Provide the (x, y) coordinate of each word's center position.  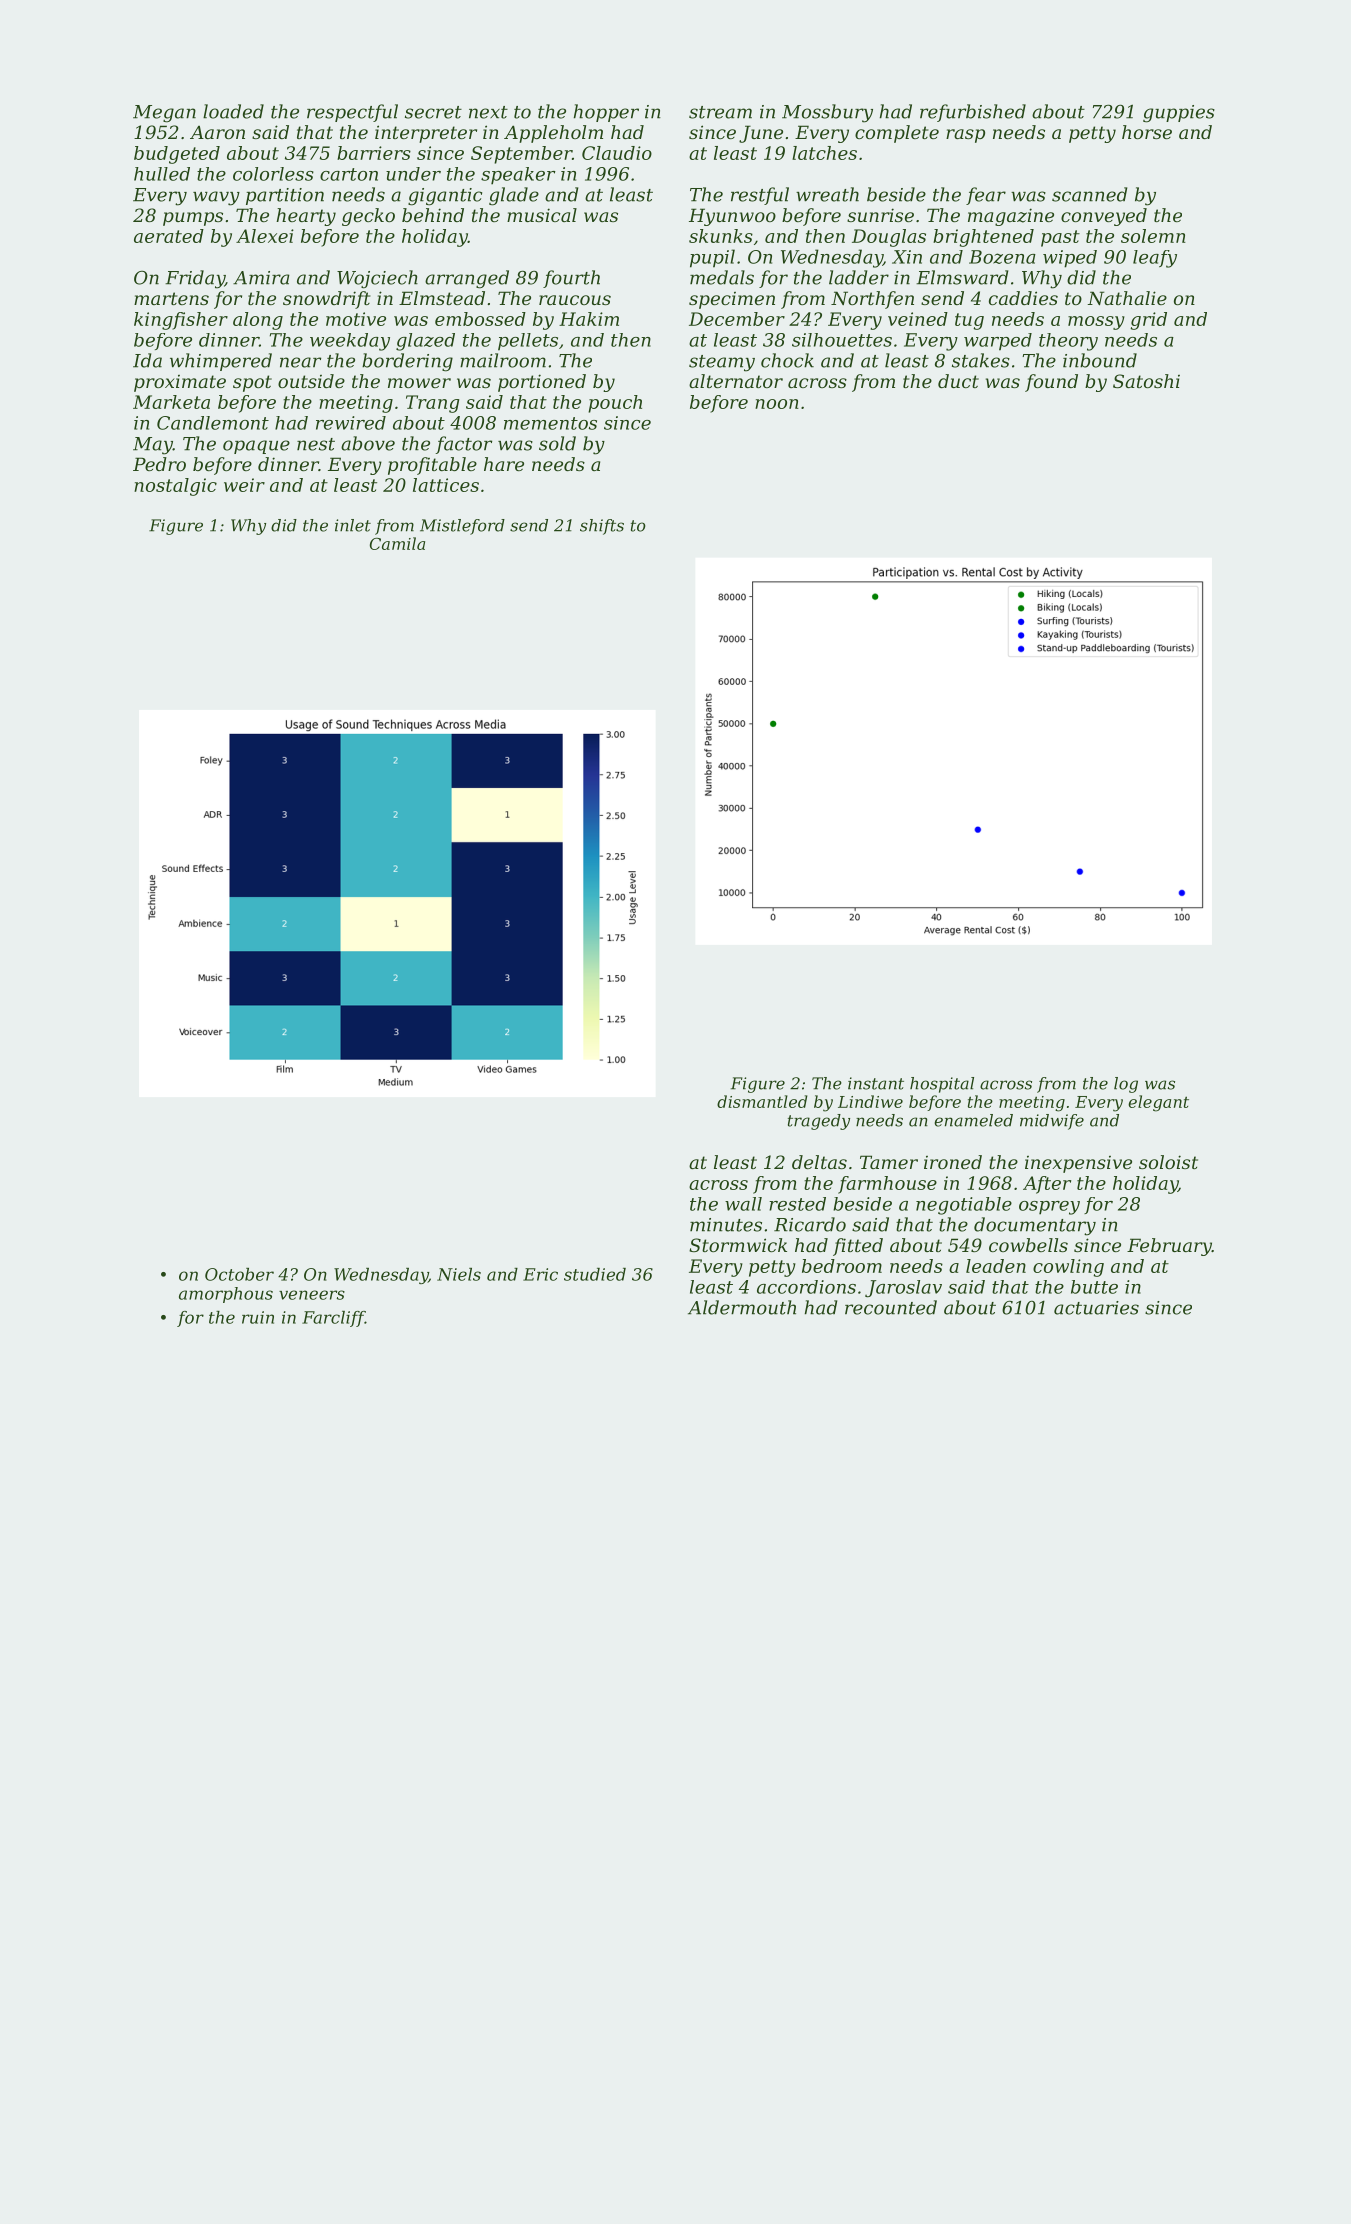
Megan (164, 114)
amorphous (226, 1295)
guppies (1179, 114)
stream (720, 112)
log (1126, 1085)
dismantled (762, 1101)
